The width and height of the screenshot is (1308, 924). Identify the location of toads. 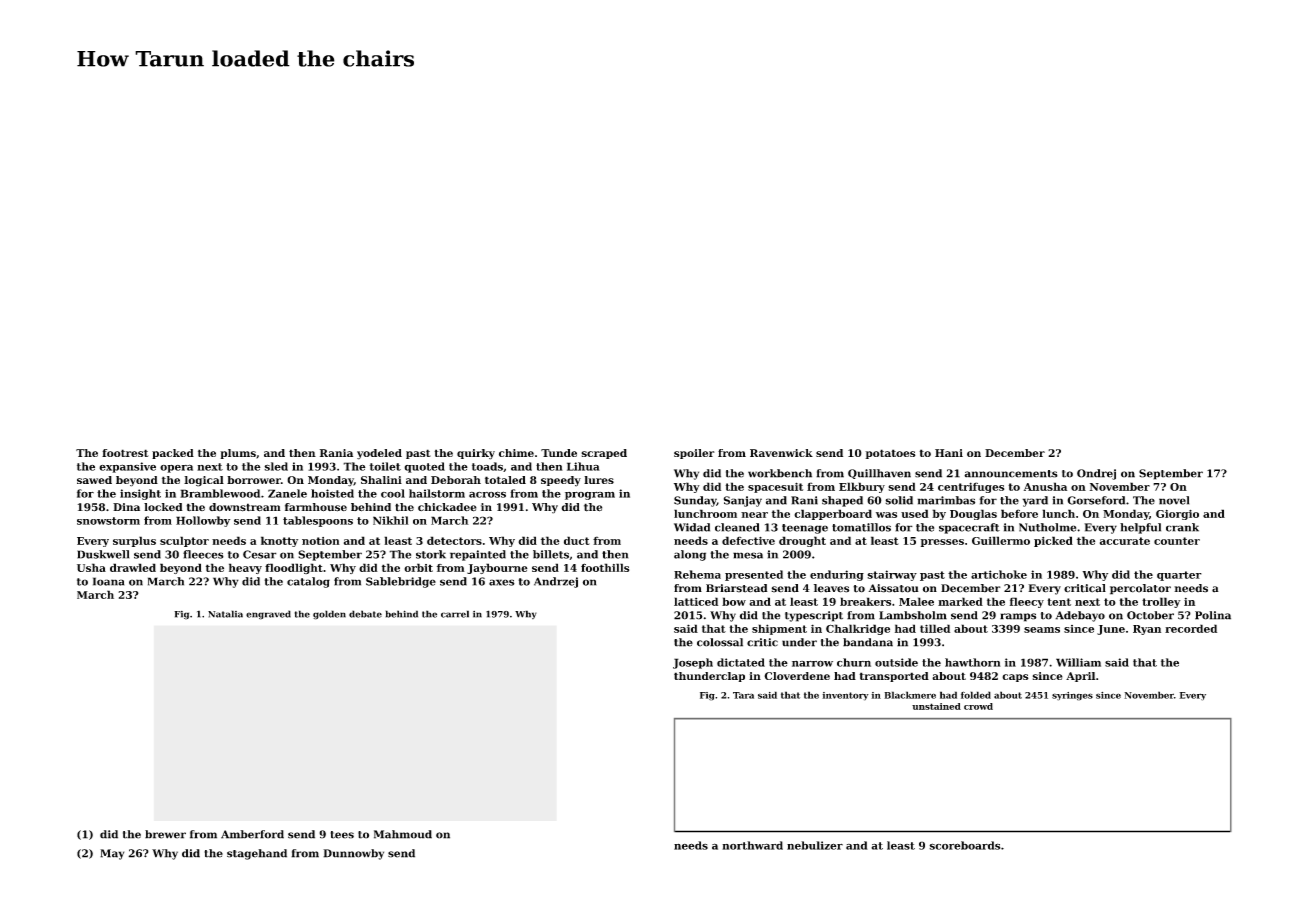
(487, 466).
